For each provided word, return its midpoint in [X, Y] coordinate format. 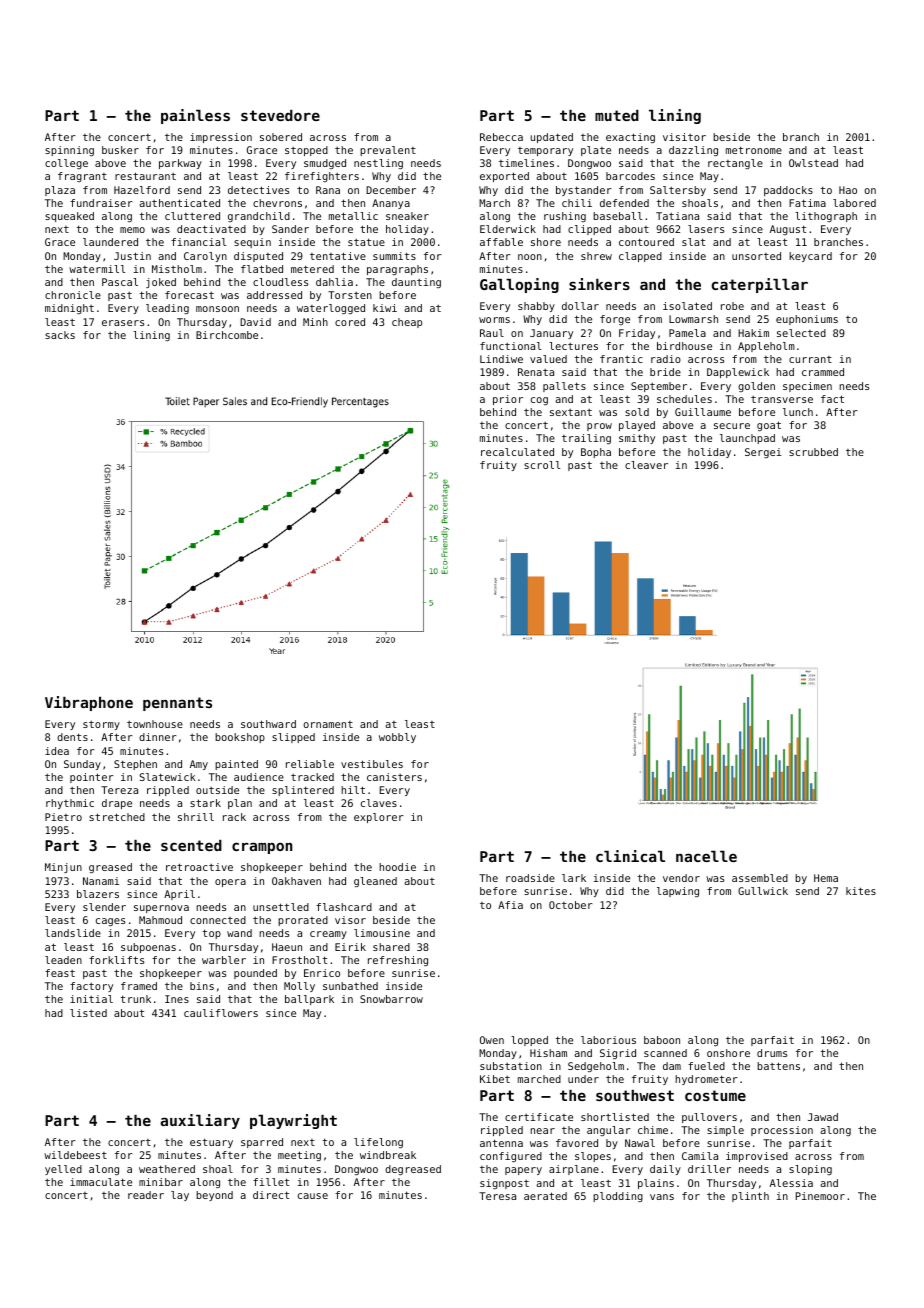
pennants [177, 704]
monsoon [217, 309]
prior [508, 400]
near [542, 1131]
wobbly [397, 738]
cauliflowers [221, 1013]
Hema [826, 878]
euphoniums [807, 320]
